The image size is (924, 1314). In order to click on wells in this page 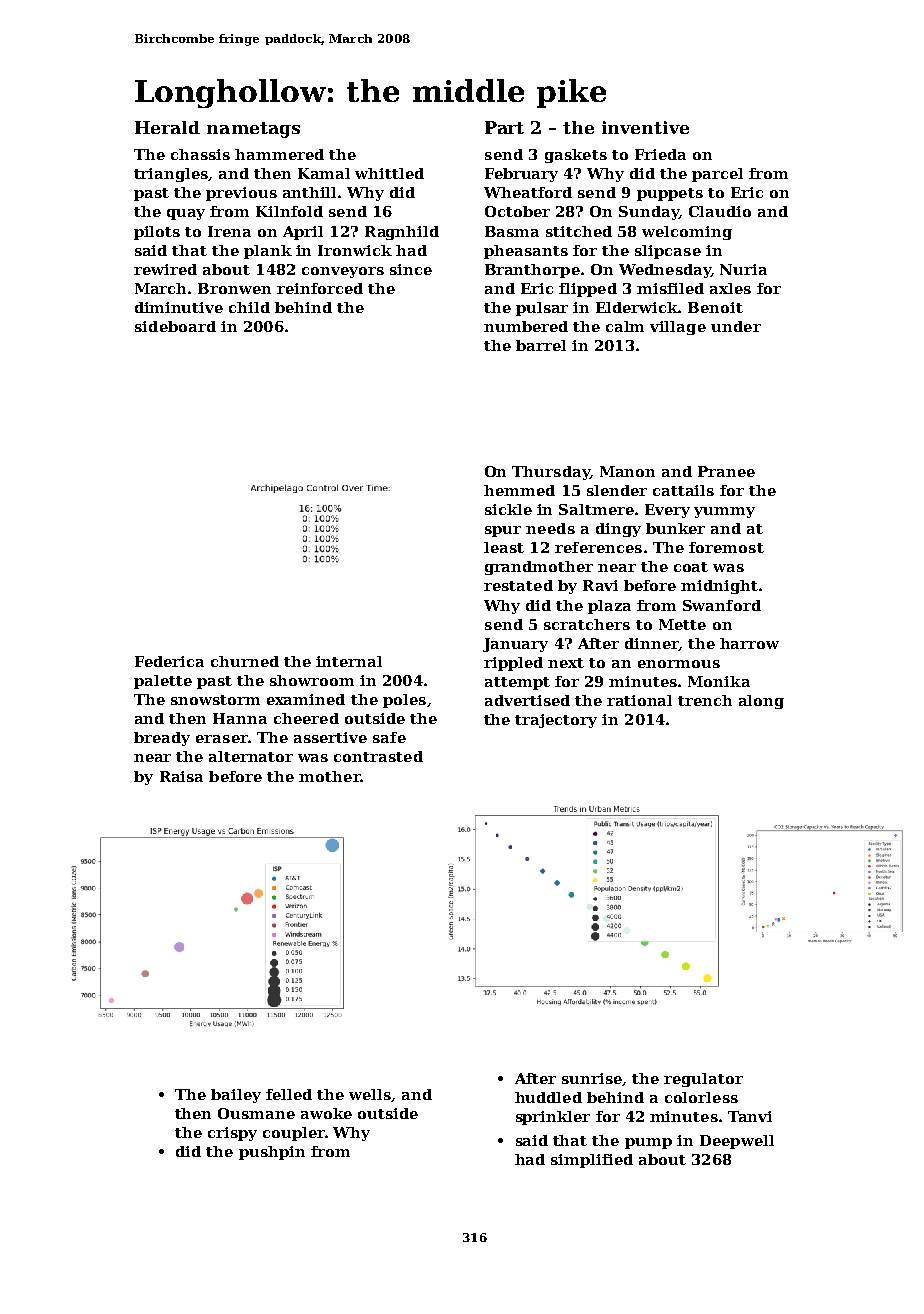, I will do `click(370, 1094)`.
